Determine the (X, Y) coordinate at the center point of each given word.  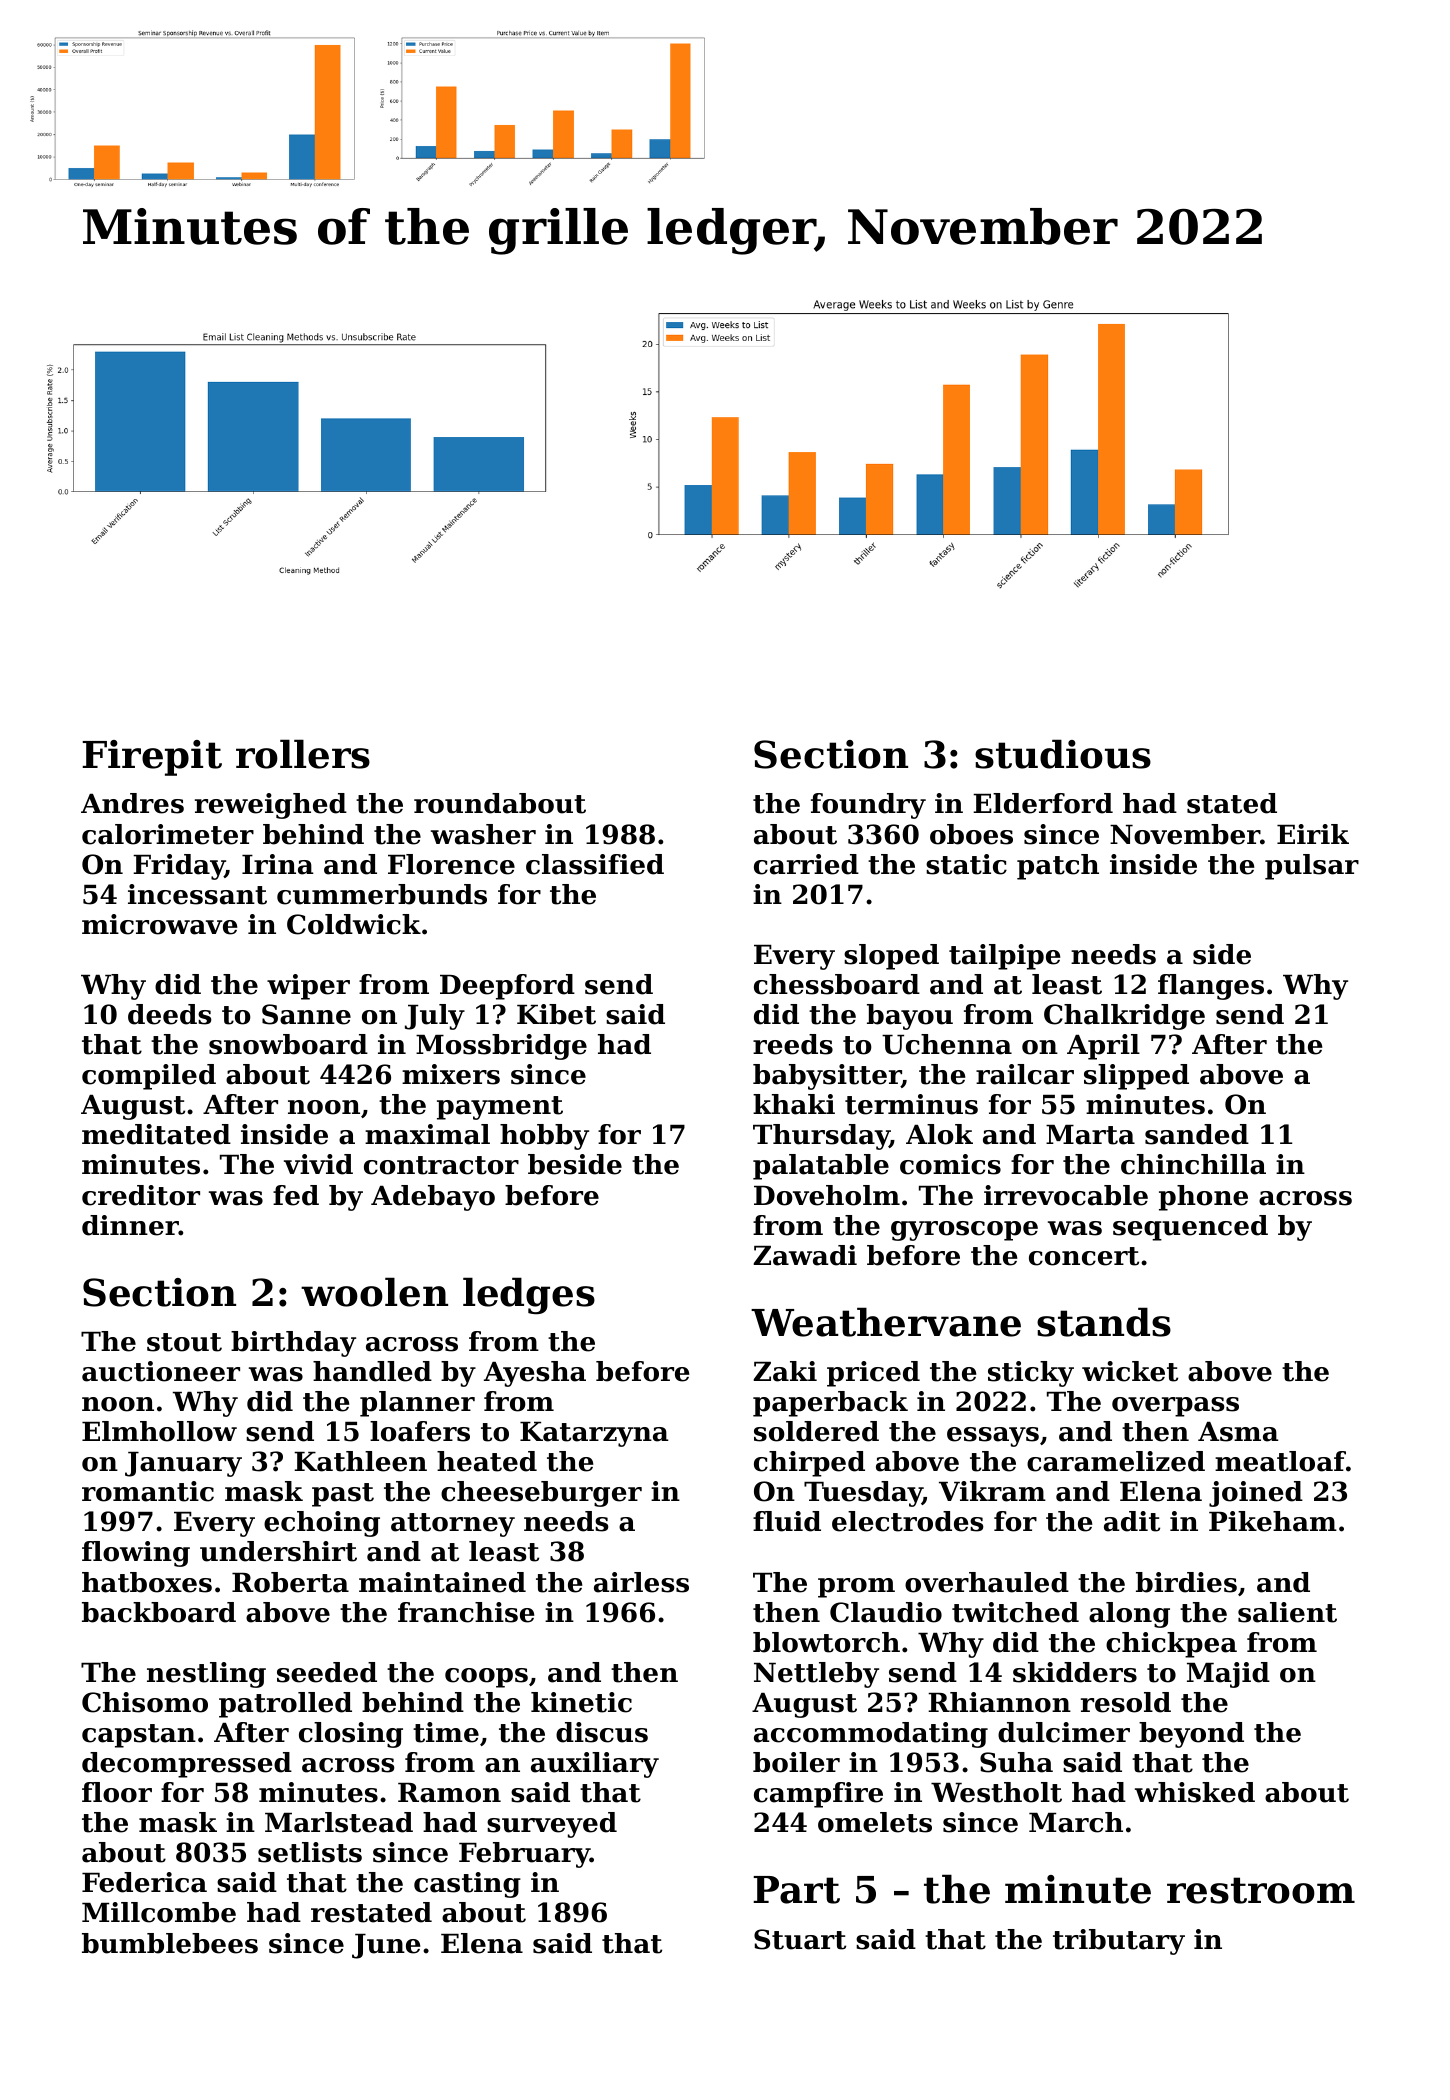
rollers (303, 754)
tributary (1119, 1942)
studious (1063, 754)
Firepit (152, 758)
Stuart (800, 1939)
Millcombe (159, 1912)
